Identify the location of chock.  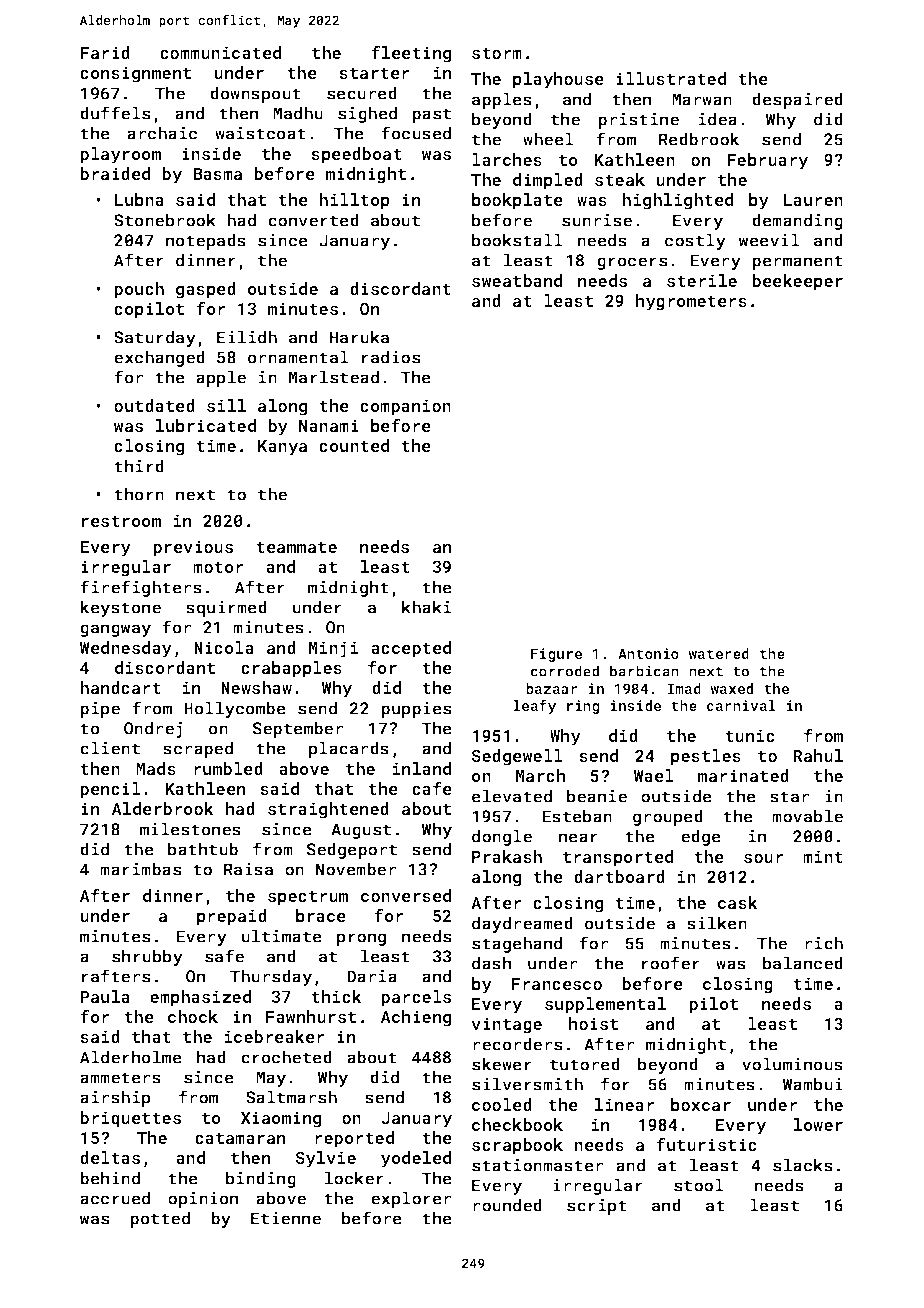
(193, 1016).
